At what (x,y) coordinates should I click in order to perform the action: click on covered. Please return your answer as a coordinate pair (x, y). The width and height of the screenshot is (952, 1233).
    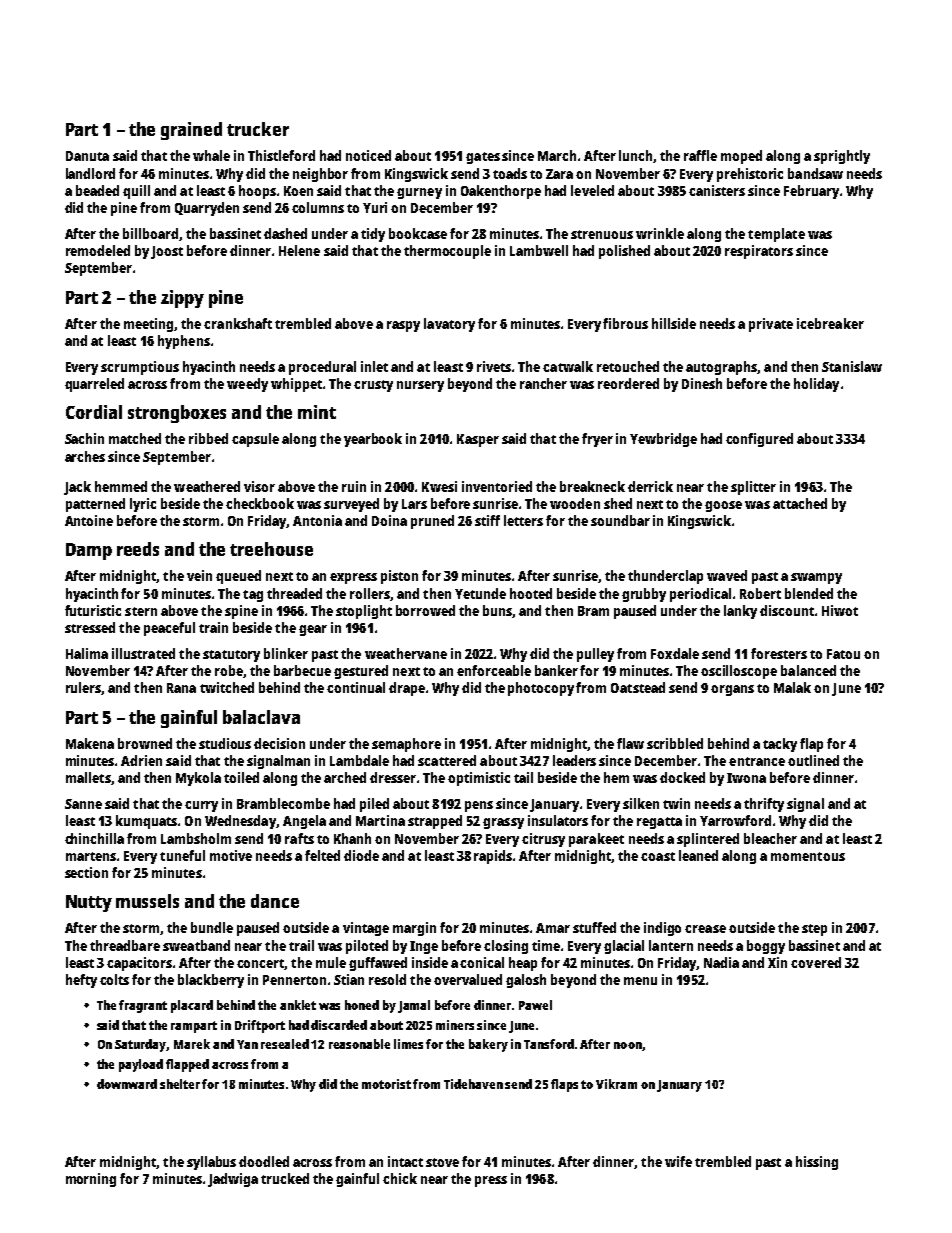
    Looking at the image, I should click on (816, 962).
